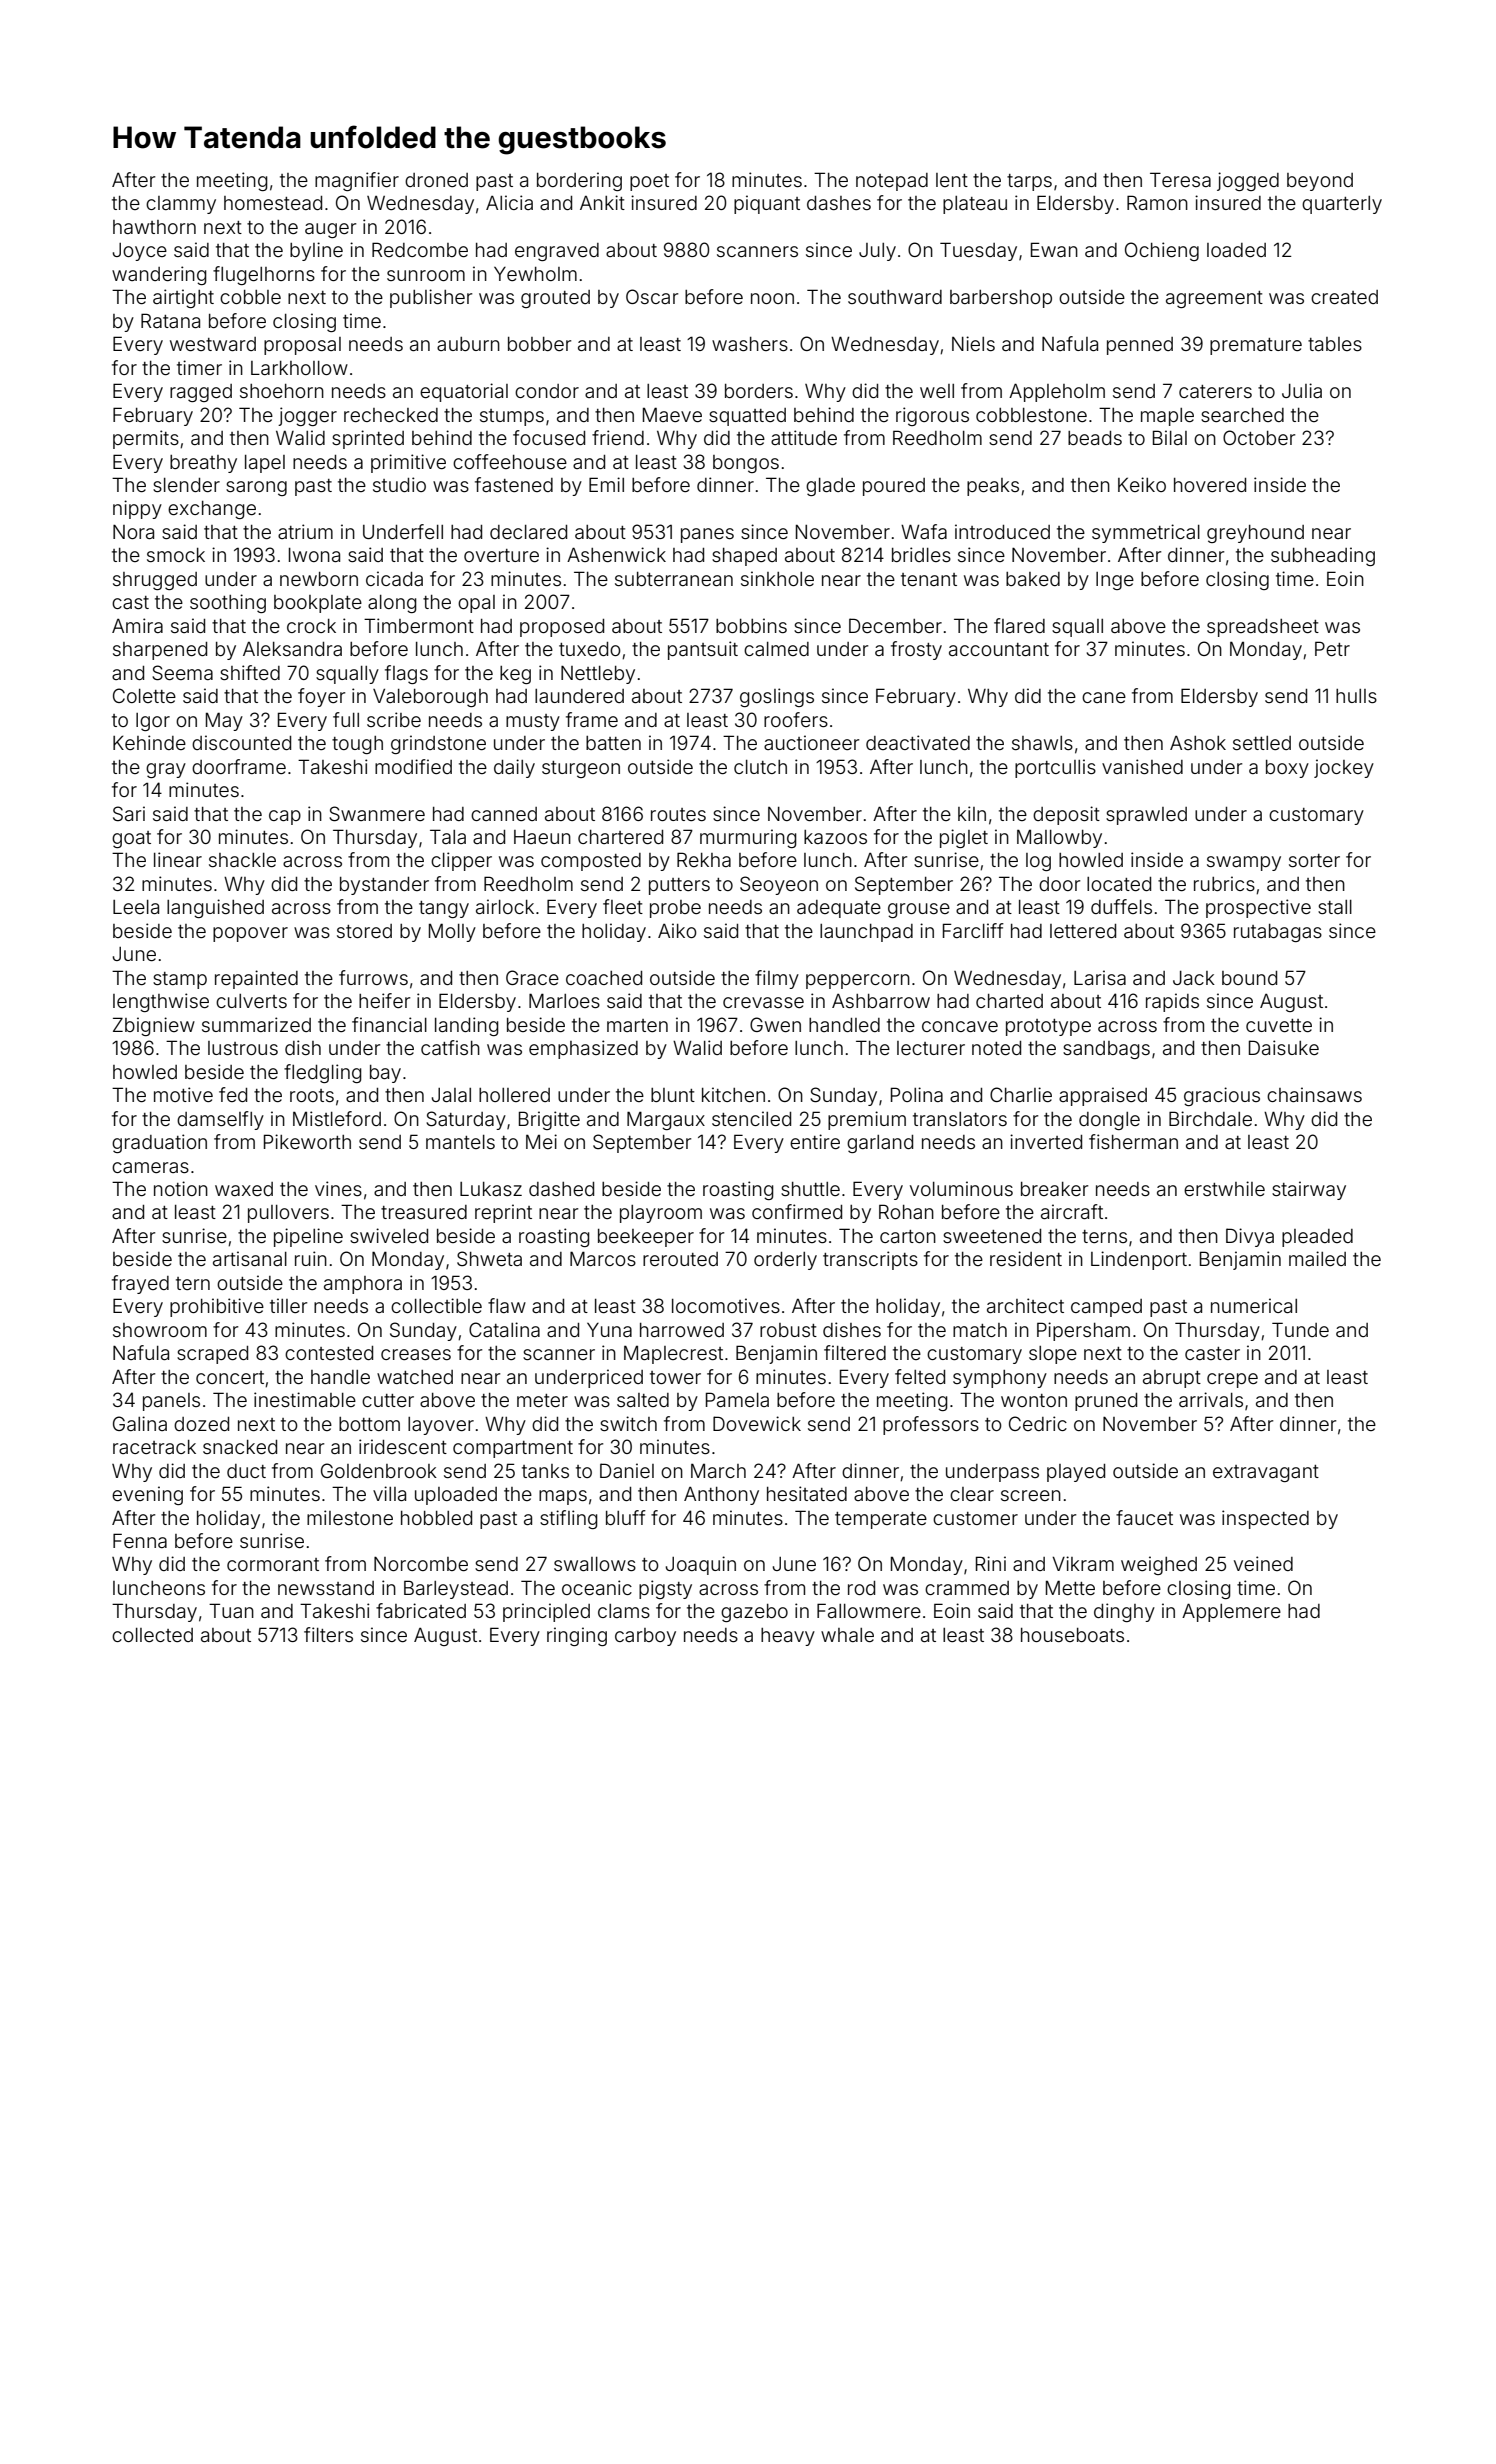 The height and width of the screenshot is (2464, 1496). Describe the element at coordinates (1133, 1141) in the screenshot. I see `fisherman` at that location.
